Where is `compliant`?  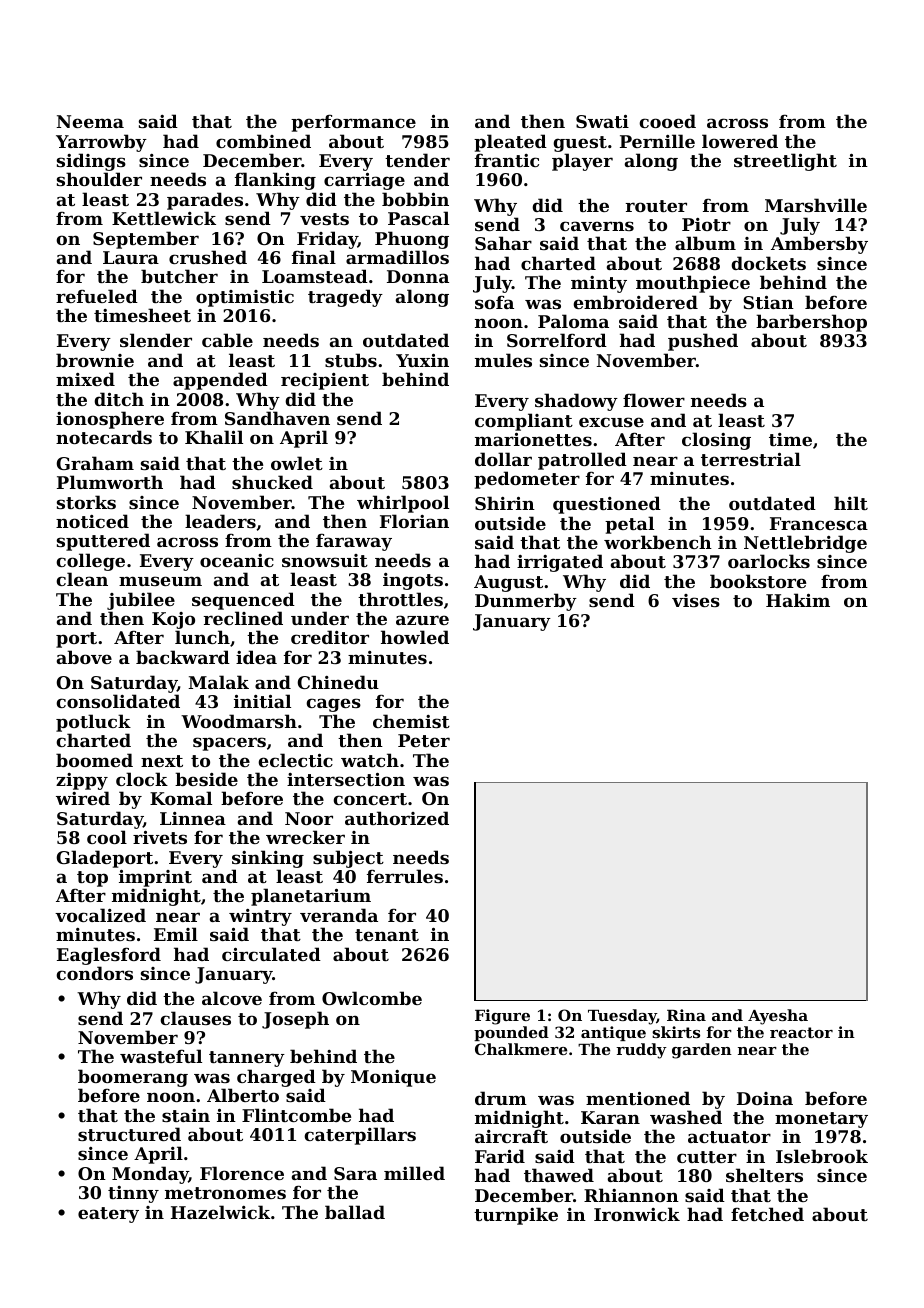 compliant is located at coordinates (524, 422).
